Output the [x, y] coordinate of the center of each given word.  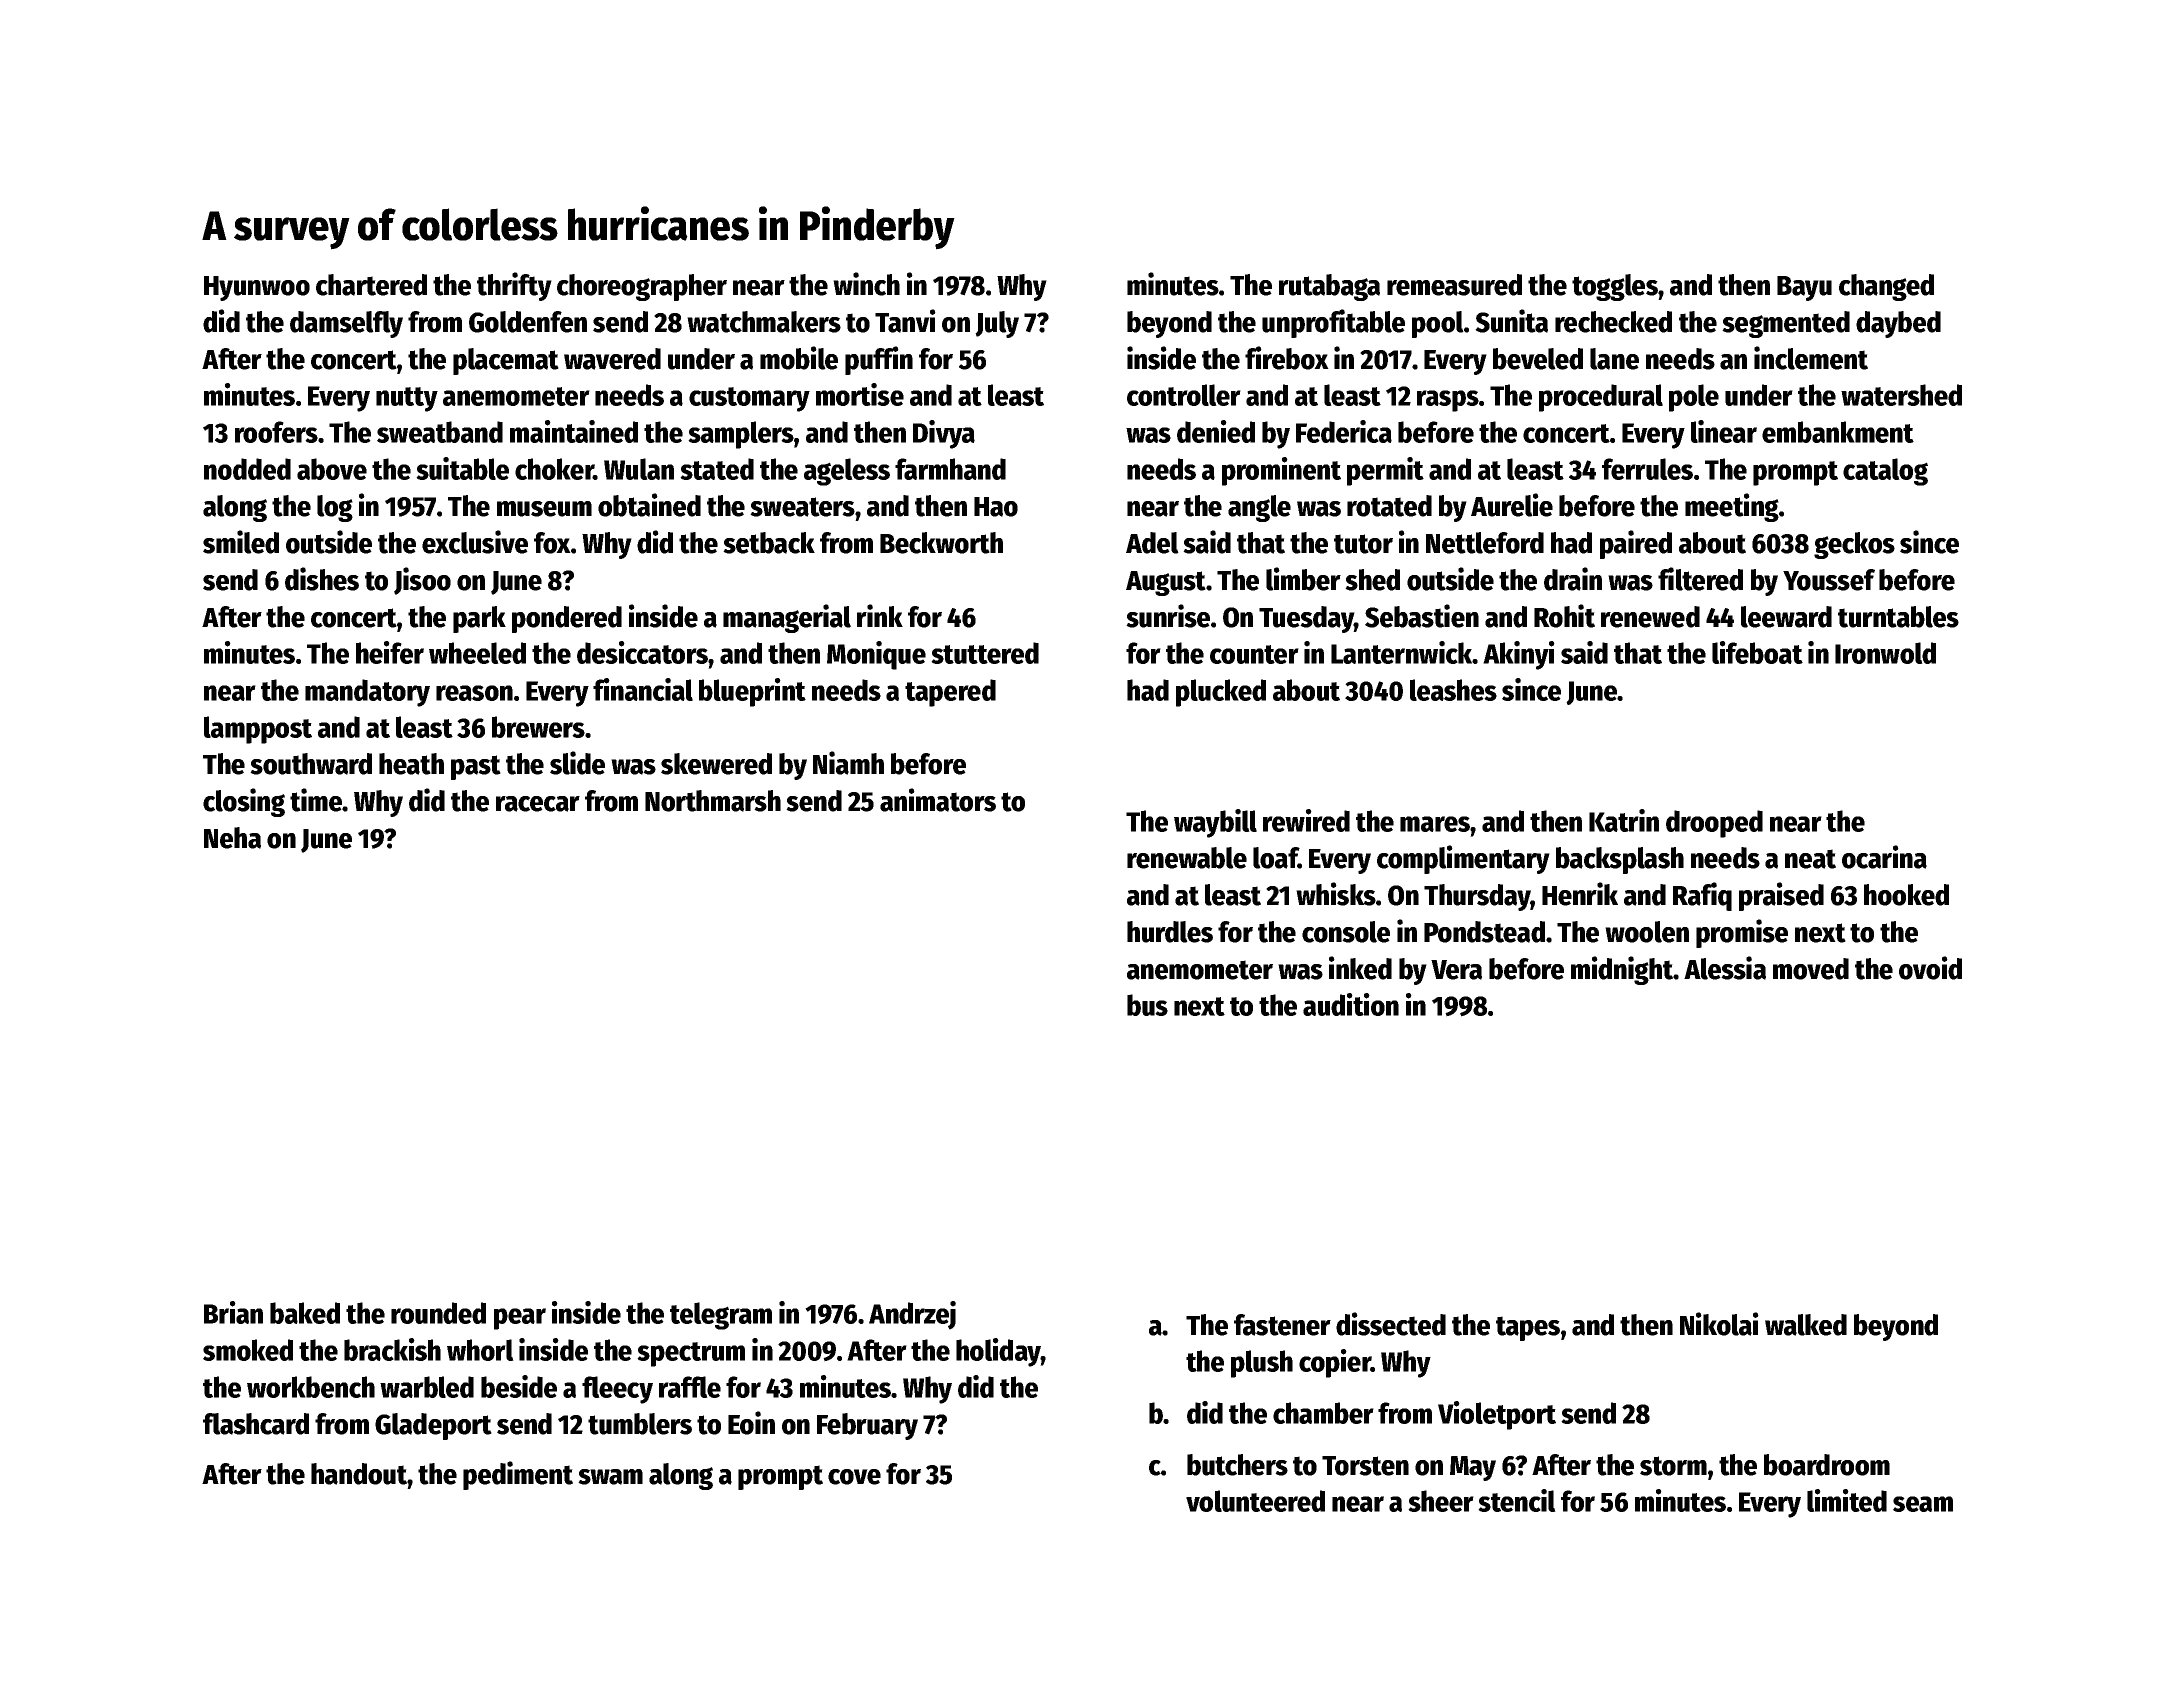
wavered [612, 359]
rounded [438, 1313]
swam [610, 1477]
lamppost [258, 730]
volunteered [1255, 1501]
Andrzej [912, 1315]
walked [1806, 1325]
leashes [1453, 690]
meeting [1732, 507]
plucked [1221, 693]
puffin [879, 360]
